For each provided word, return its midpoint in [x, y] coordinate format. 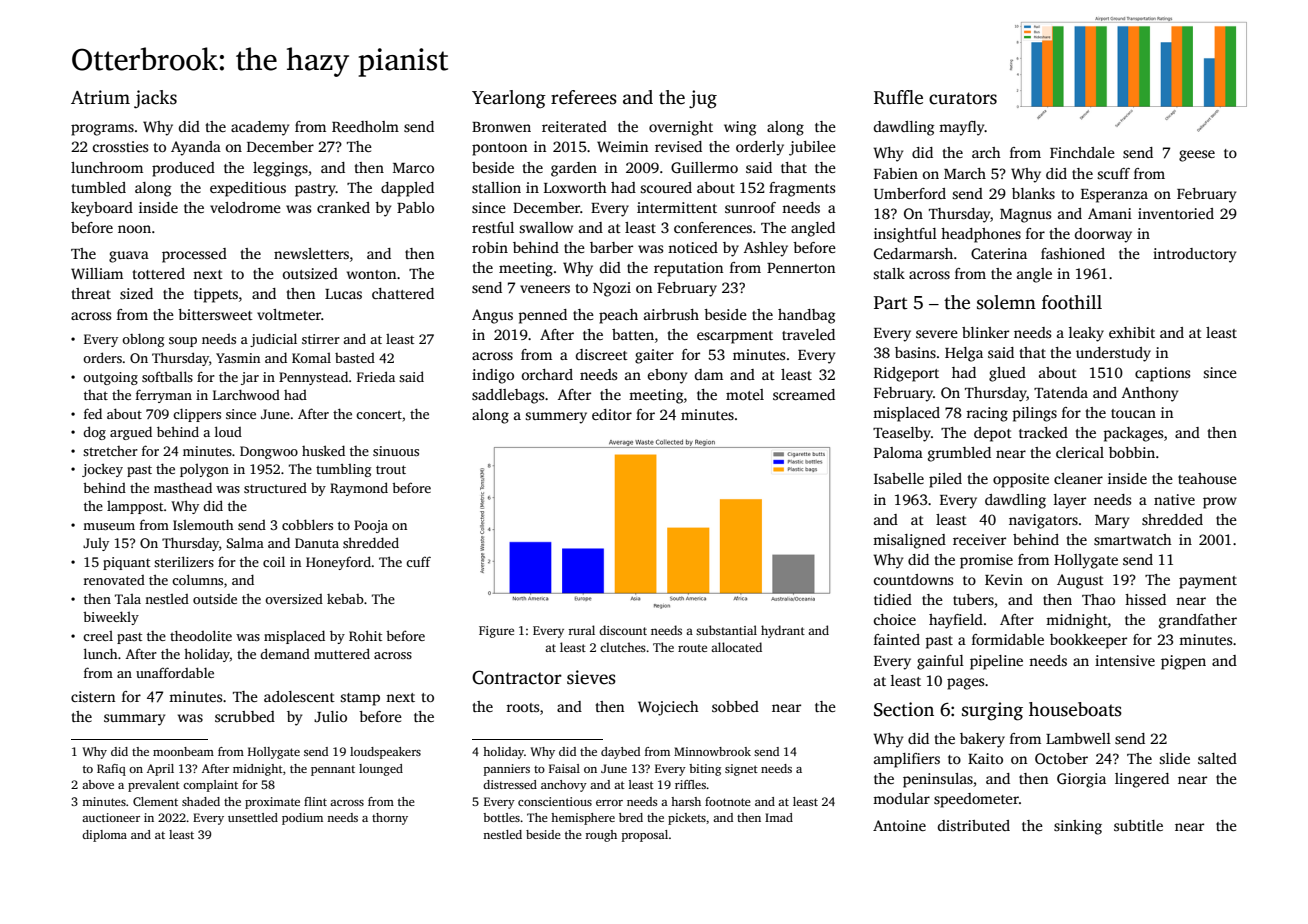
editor [612, 414]
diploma [104, 836]
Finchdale [1082, 152]
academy [260, 128]
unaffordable [175, 672]
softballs [167, 376]
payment [1208, 582]
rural [582, 630]
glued [1007, 374]
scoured [666, 187]
